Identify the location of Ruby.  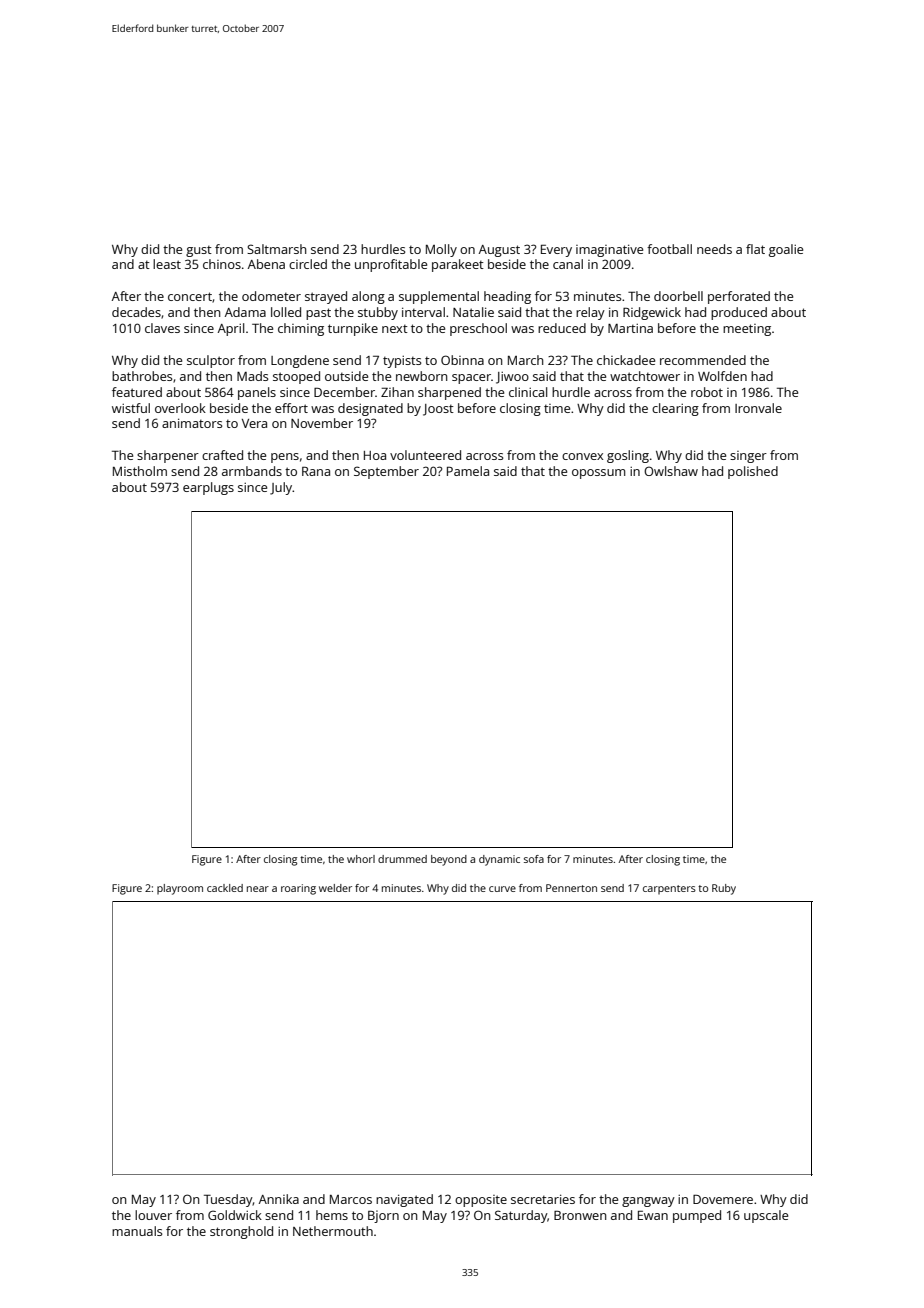
(724, 889).
